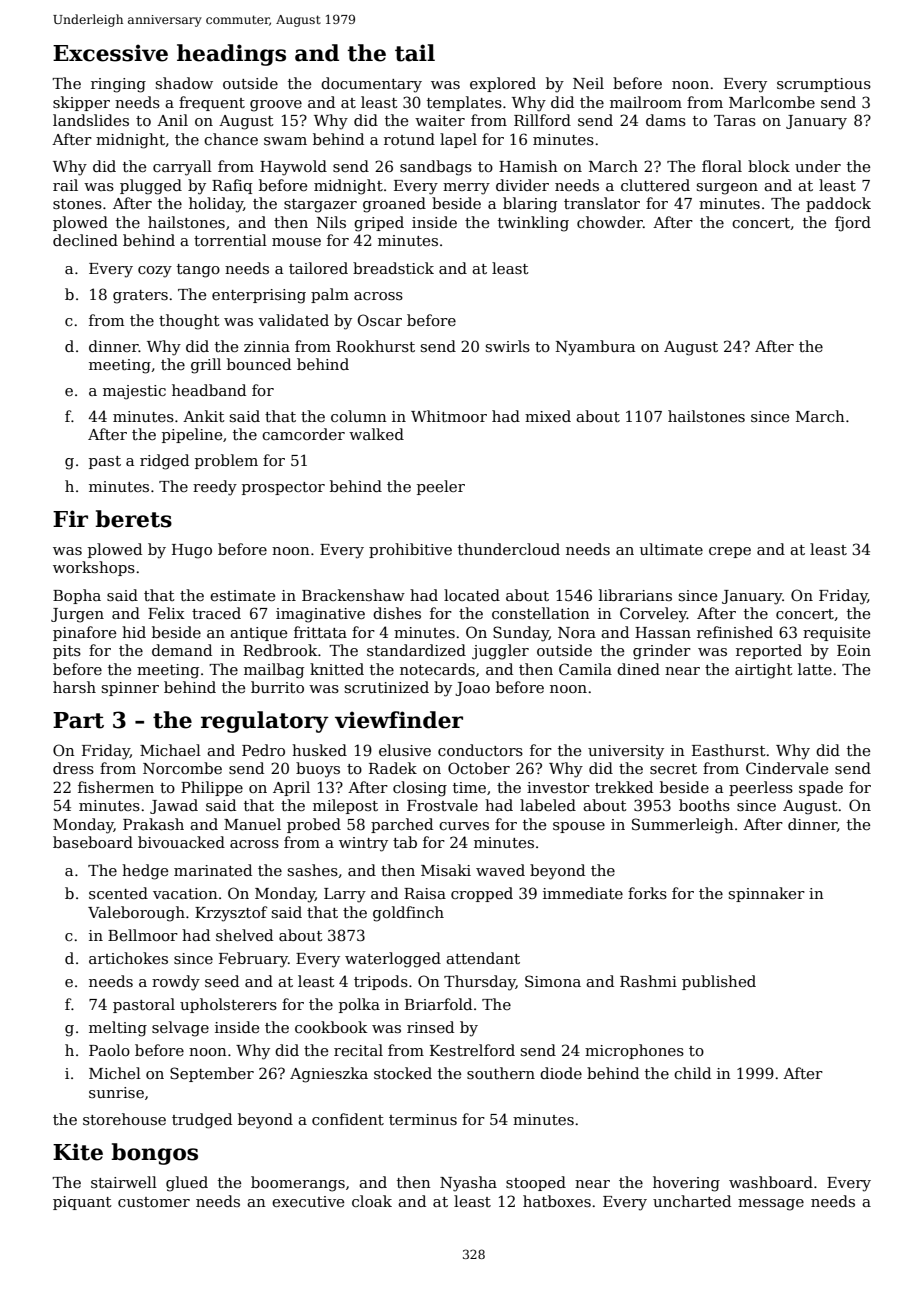 The height and width of the page is (1308, 924). I want to click on sunrise, so click(116, 1092).
